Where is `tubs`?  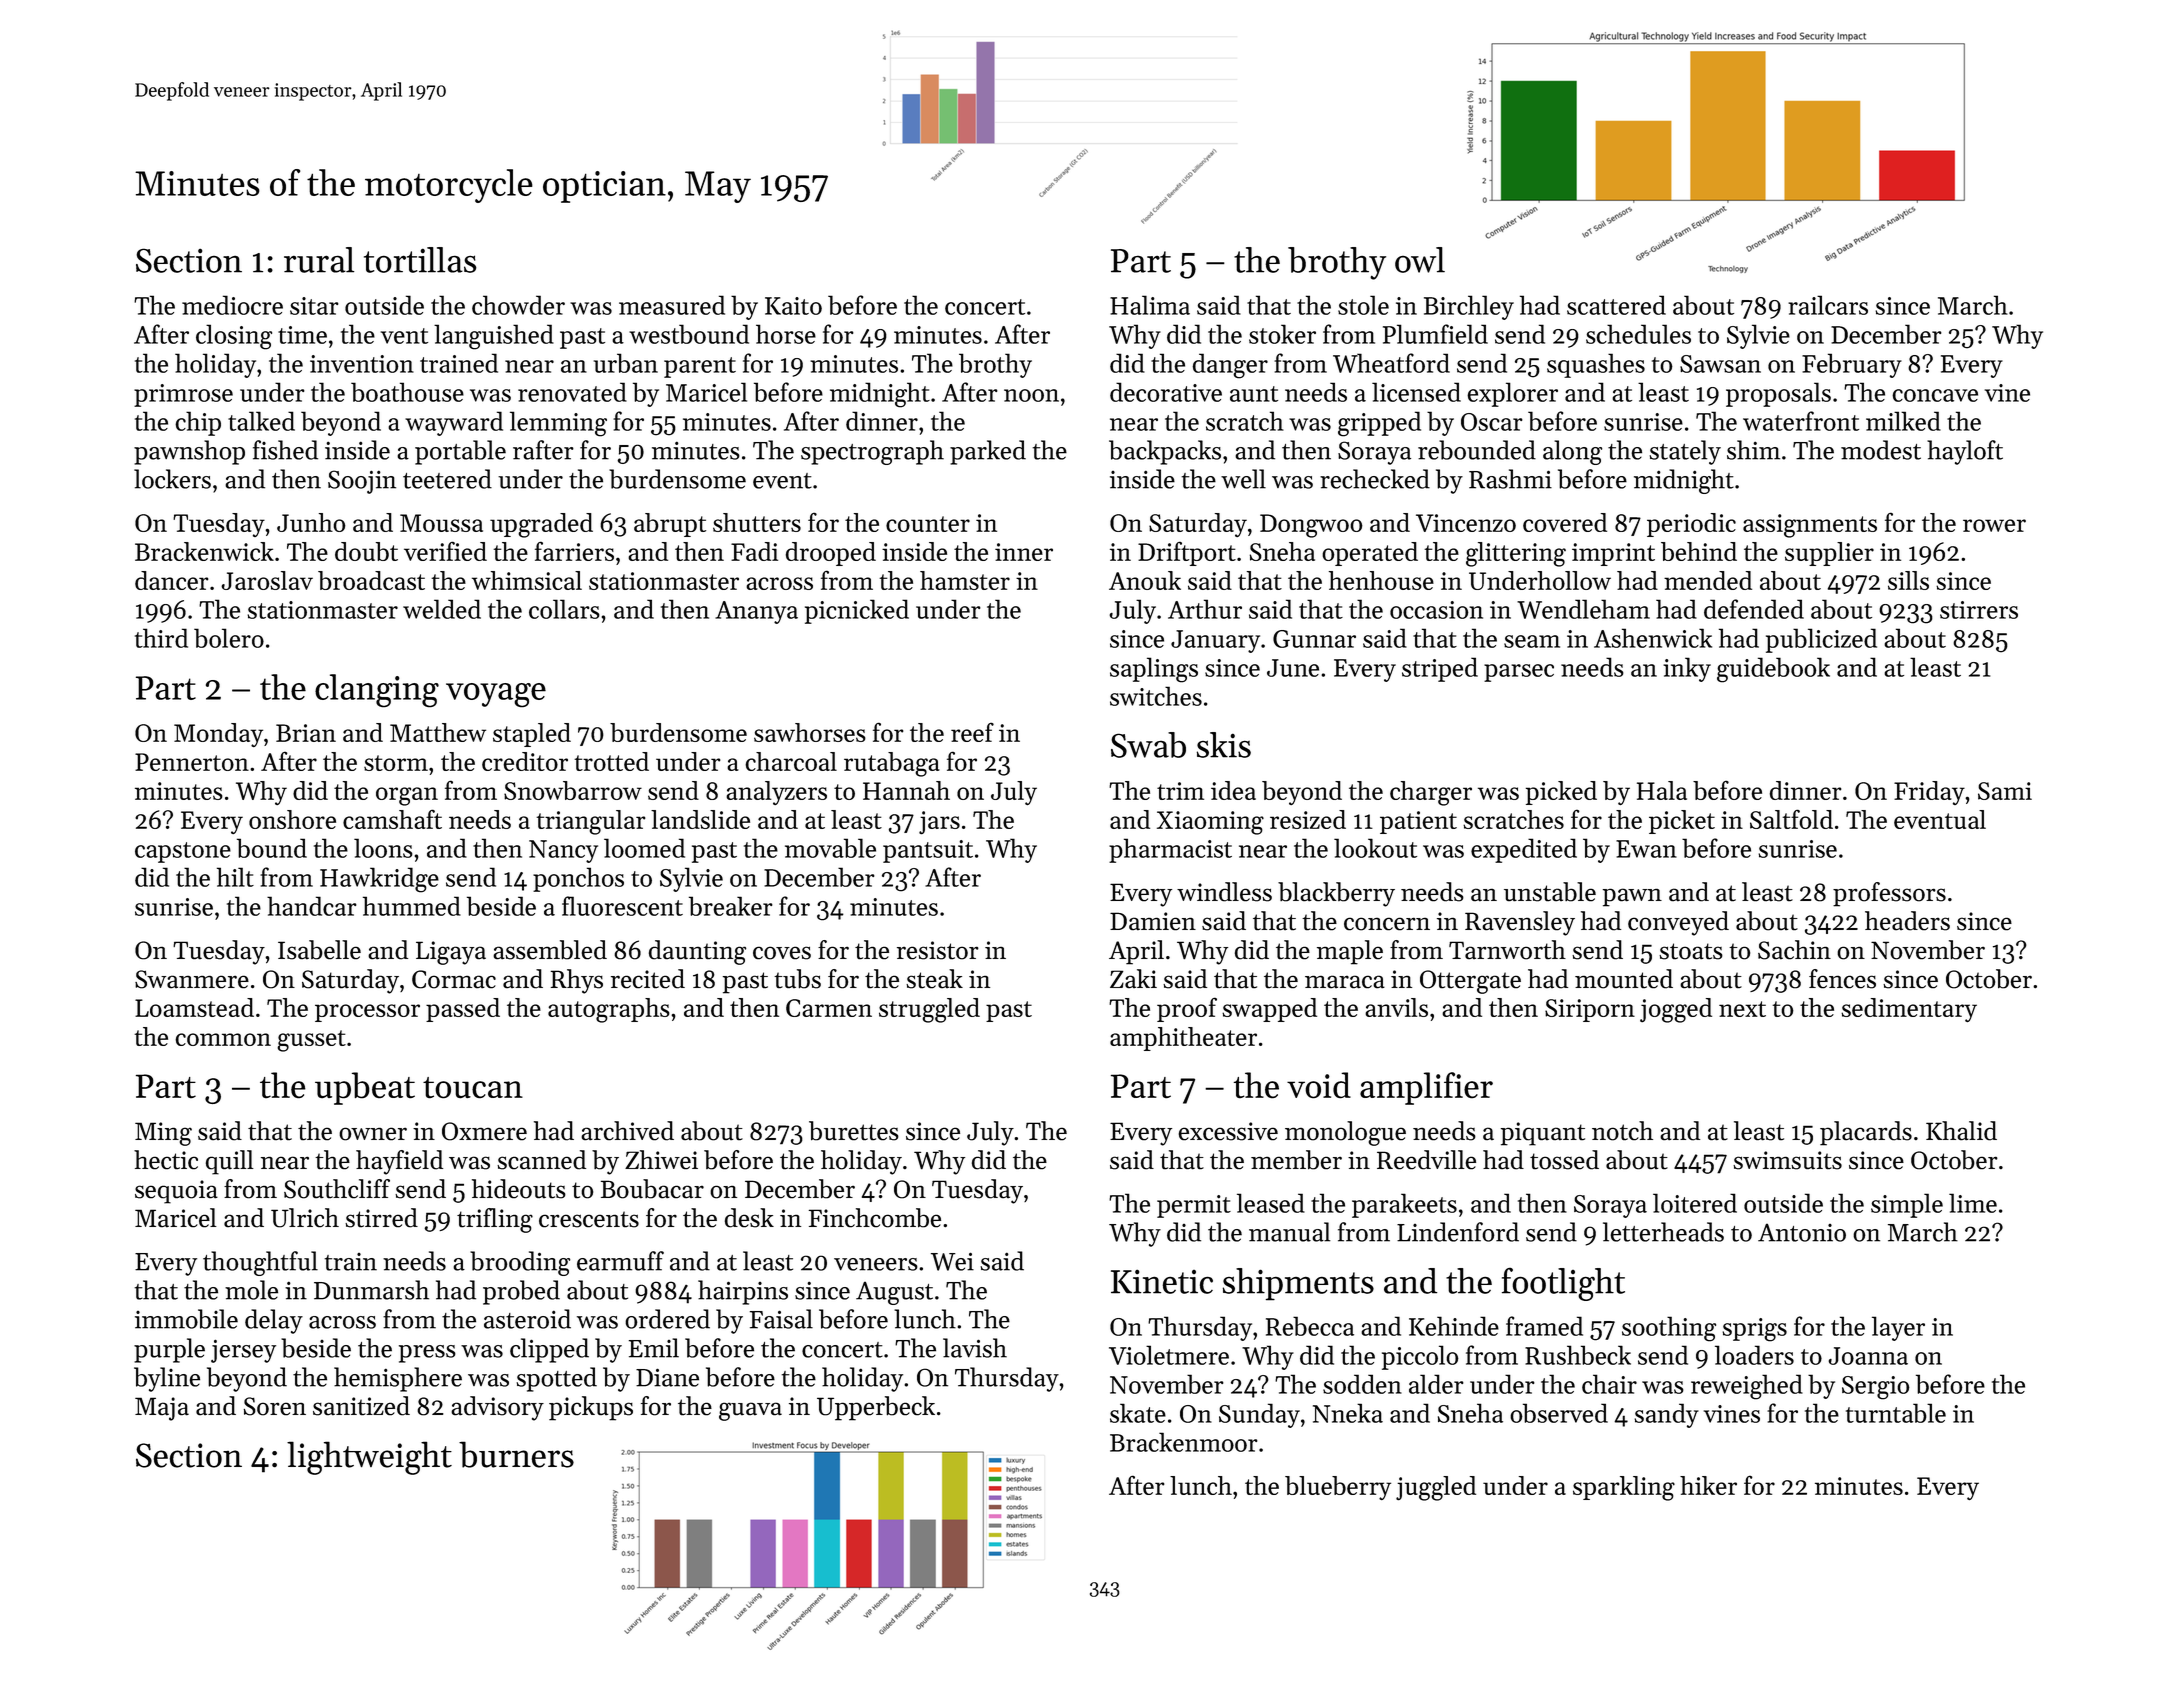
tubs is located at coordinates (797, 979).
